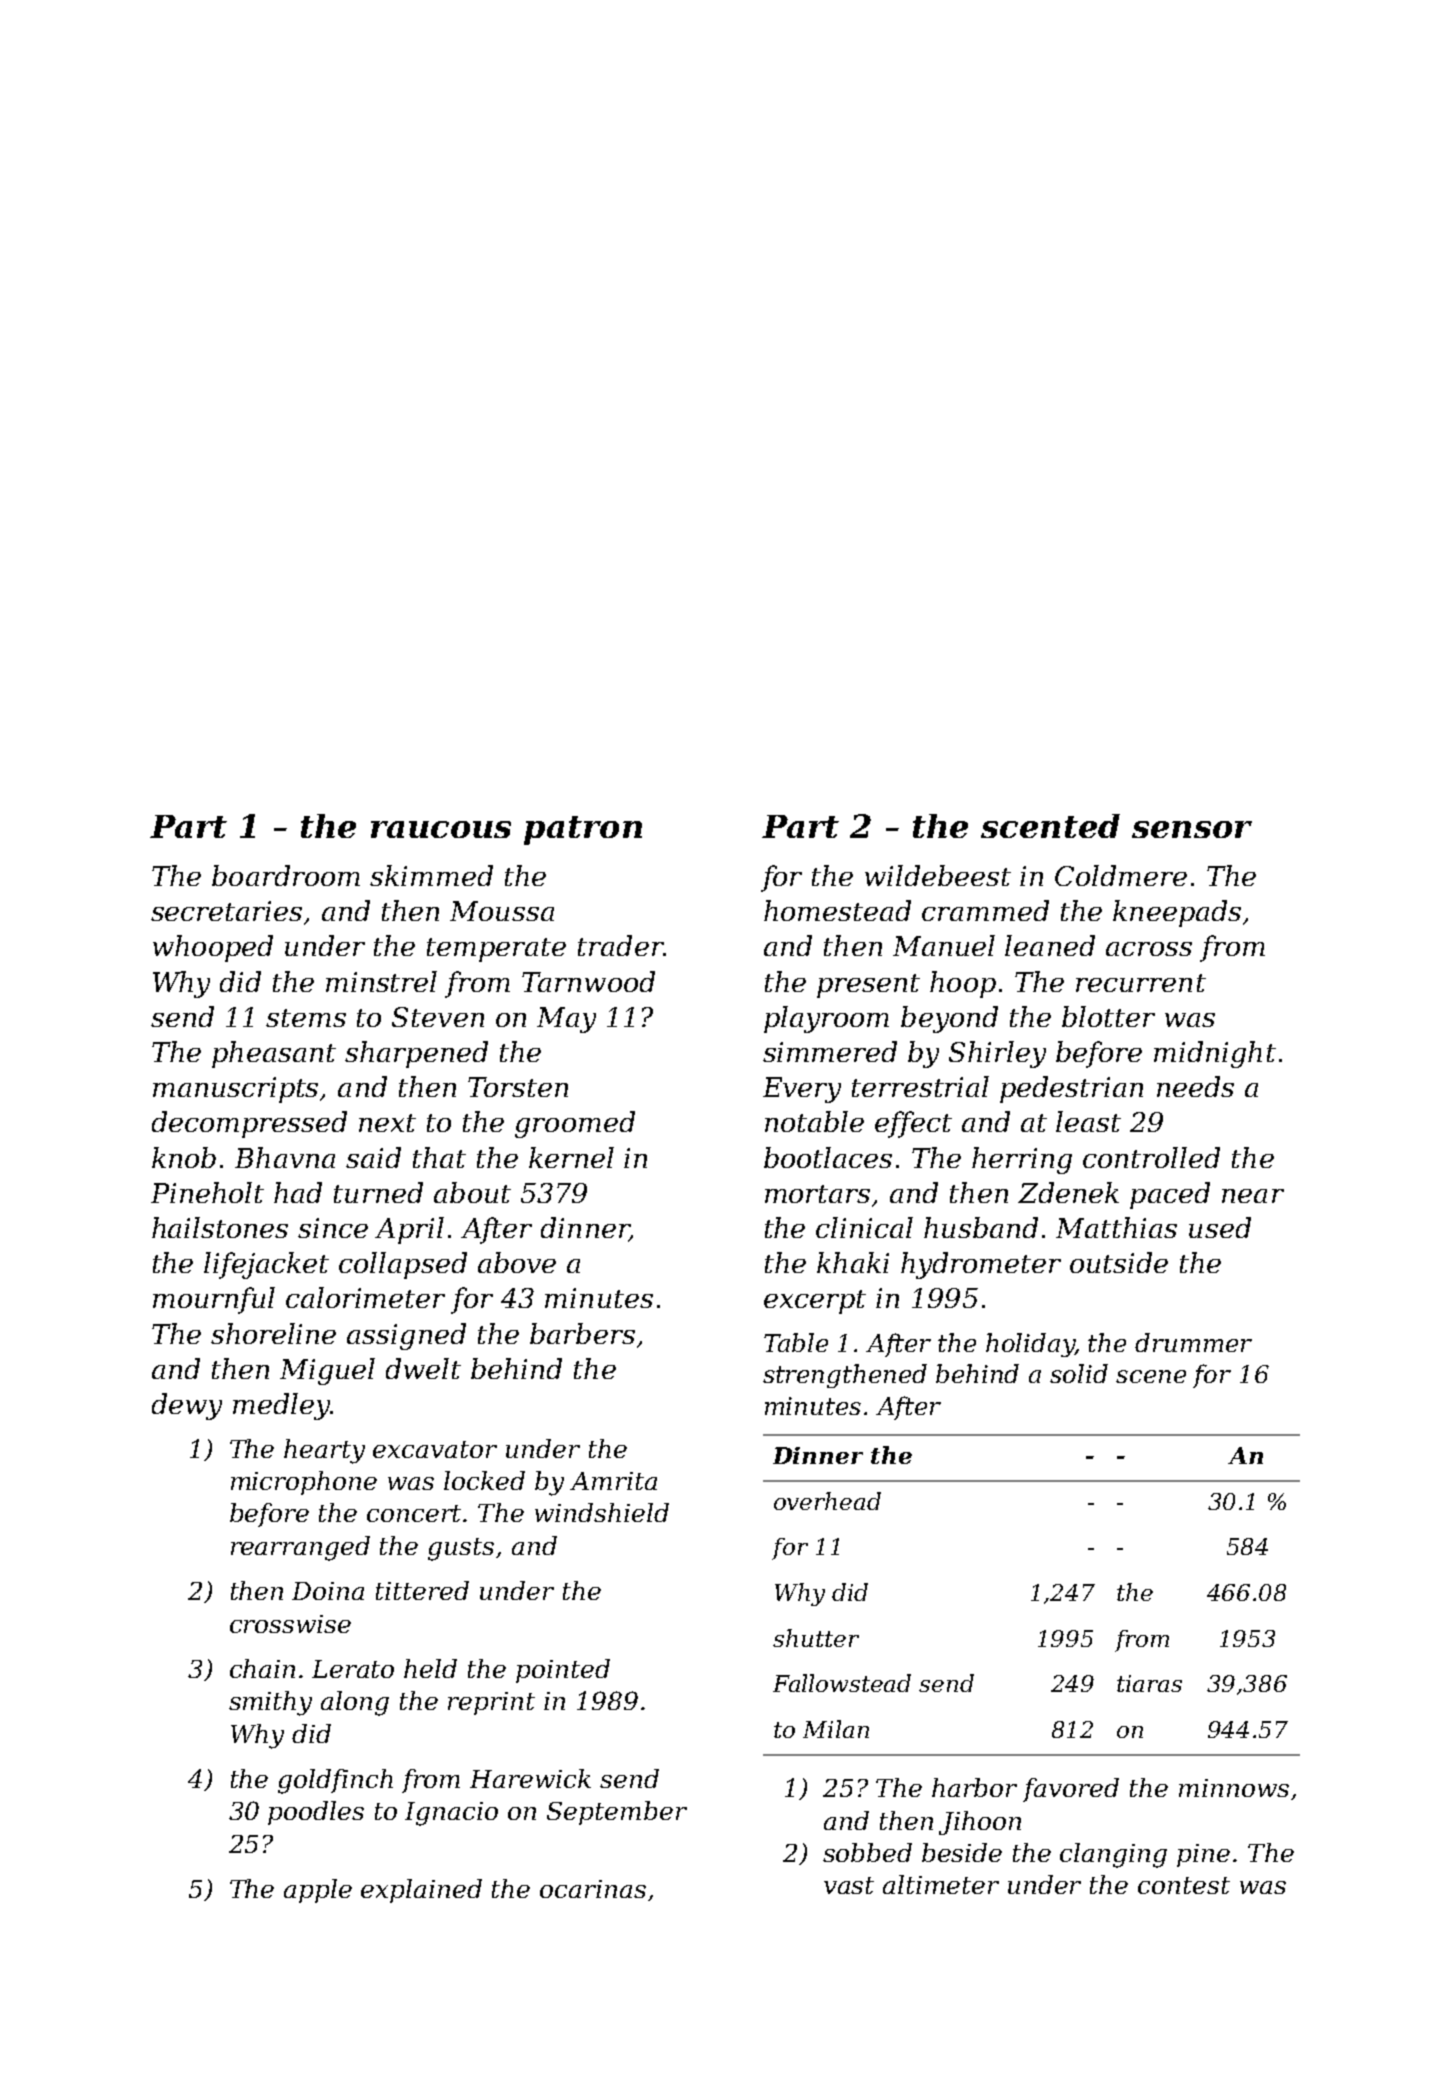 The height and width of the page is (2100, 1450). I want to click on that, so click(439, 1157).
